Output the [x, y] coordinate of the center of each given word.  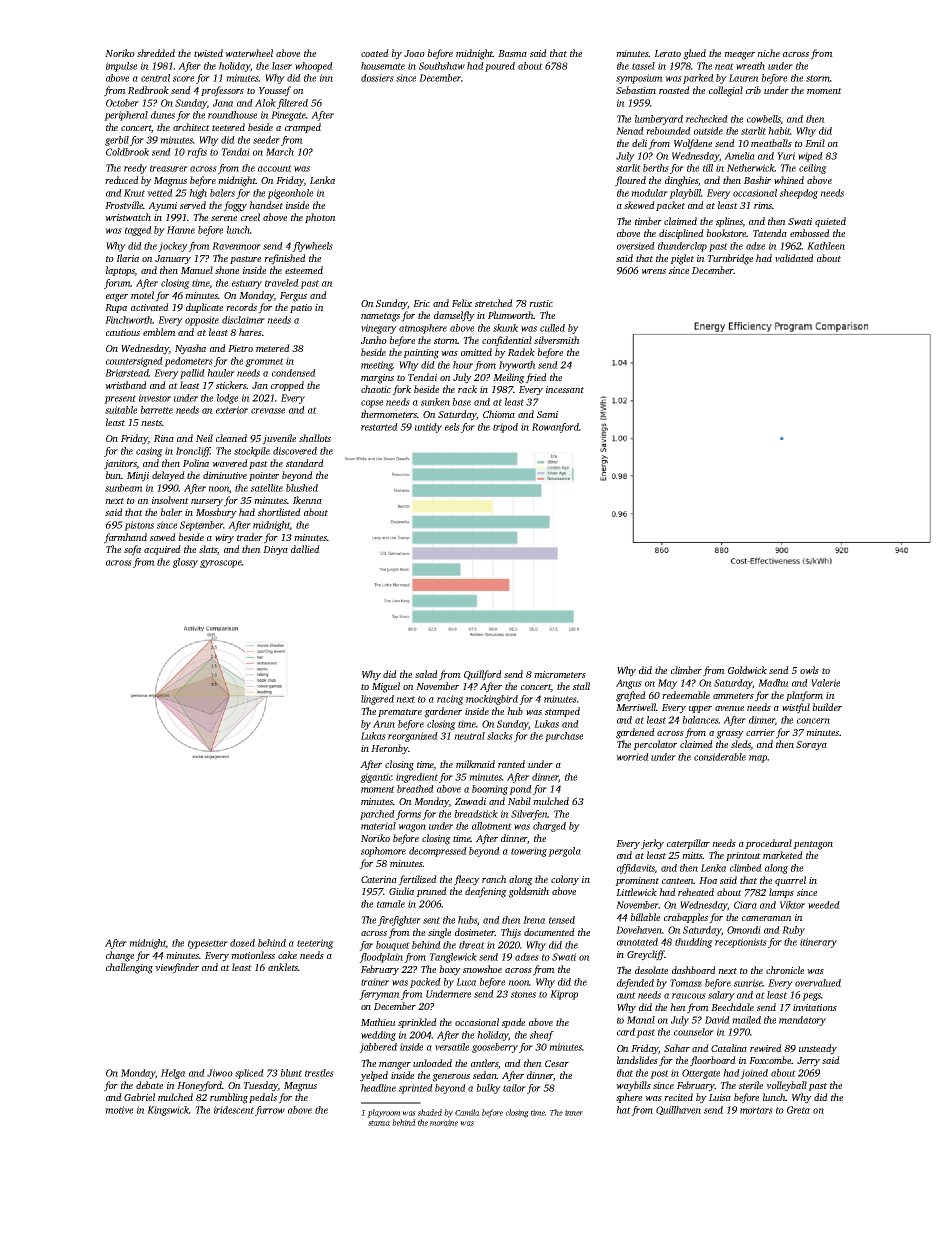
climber [686, 670]
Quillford [483, 675]
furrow [270, 1111]
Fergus [293, 297]
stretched [494, 303]
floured [630, 181]
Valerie [825, 683]
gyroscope [221, 564]
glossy [185, 563]
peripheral [126, 116]
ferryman [379, 995]
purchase [564, 737]
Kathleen [826, 246]
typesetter [208, 944]
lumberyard [659, 120]
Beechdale [732, 1007]
